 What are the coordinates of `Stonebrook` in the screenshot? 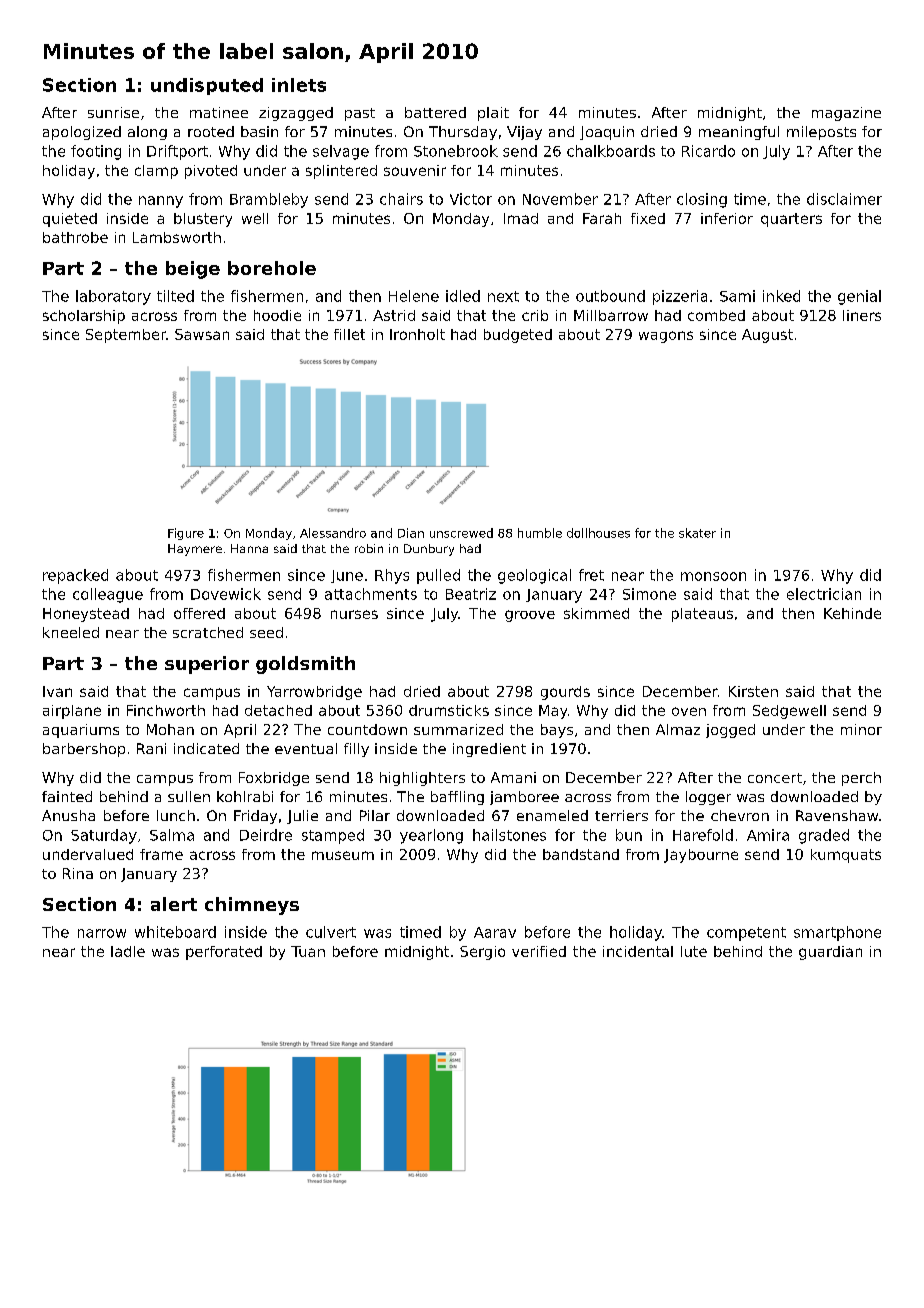 It's located at (456, 151).
